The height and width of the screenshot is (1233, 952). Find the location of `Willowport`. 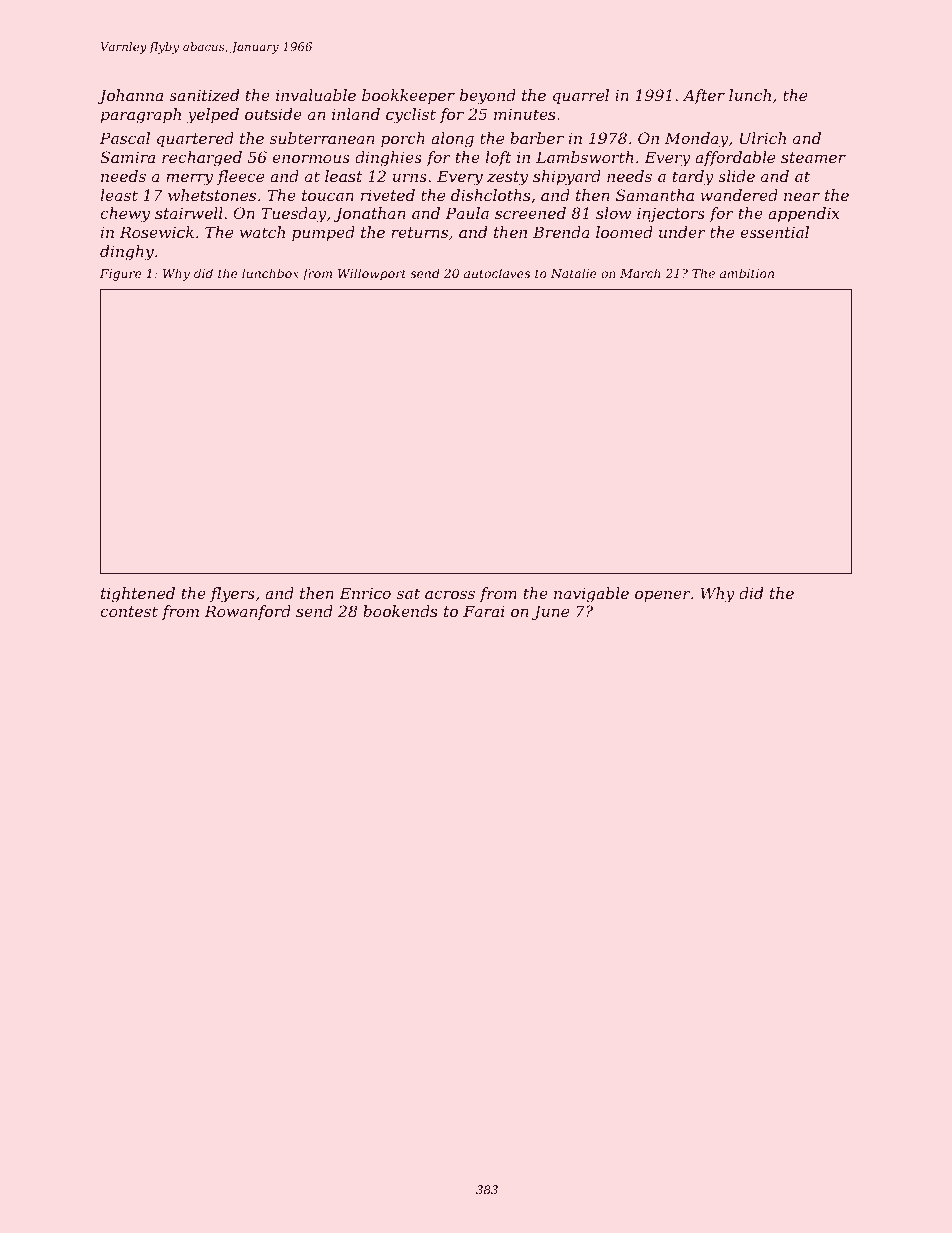

Willowport is located at coordinates (372, 274).
